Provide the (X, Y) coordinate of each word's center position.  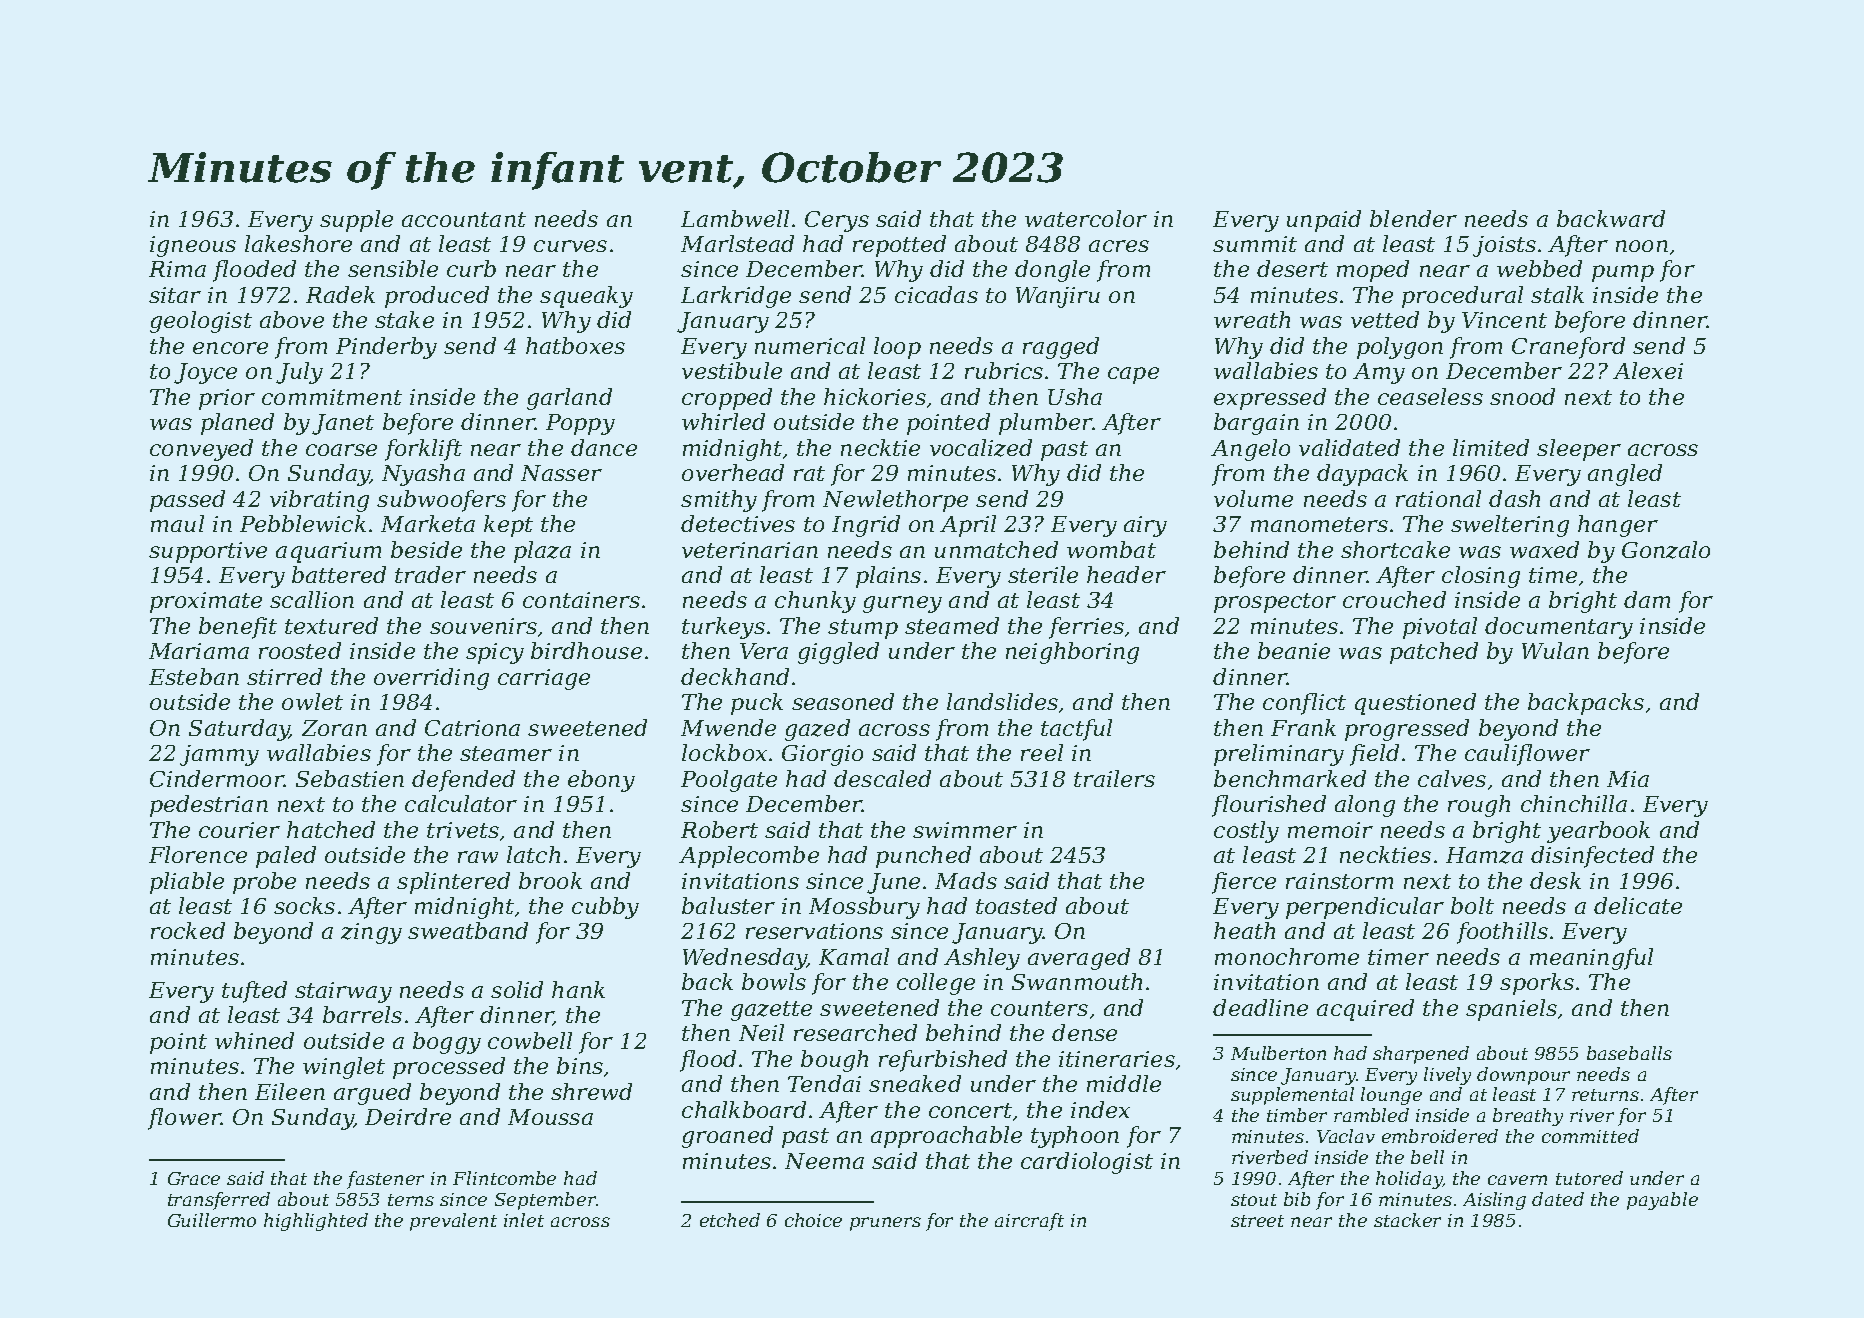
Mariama (199, 651)
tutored (1589, 1178)
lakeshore (298, 243)
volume (1253, 498)
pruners (885, 1224)
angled (1625, 475)
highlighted (316, 1222)
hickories (875, 396)
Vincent (1504, 320)
